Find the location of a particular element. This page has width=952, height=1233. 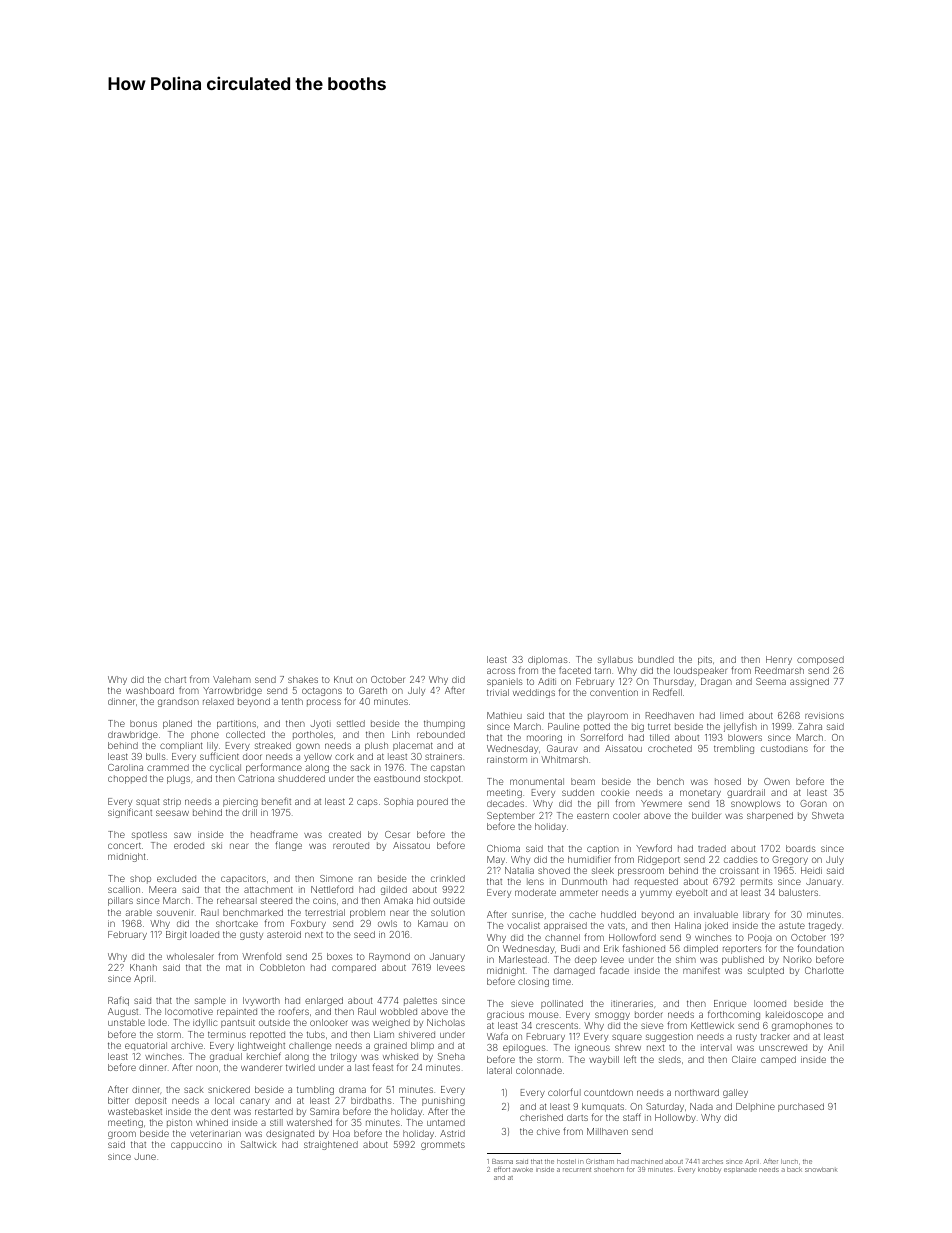

gilded is located at coordinates (394, 890).
